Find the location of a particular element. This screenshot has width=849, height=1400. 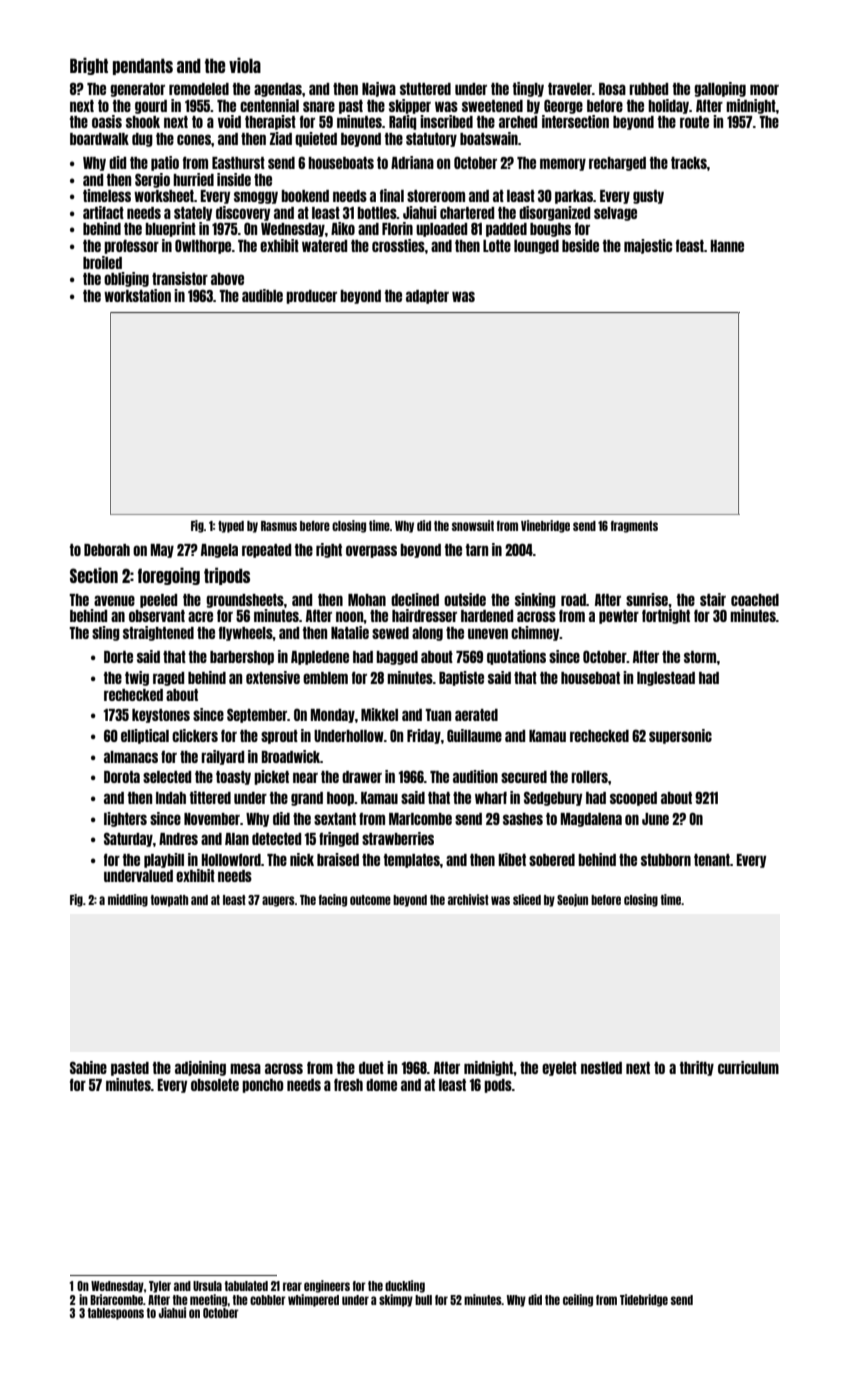

bull is located at coordinates (423, 1300).
